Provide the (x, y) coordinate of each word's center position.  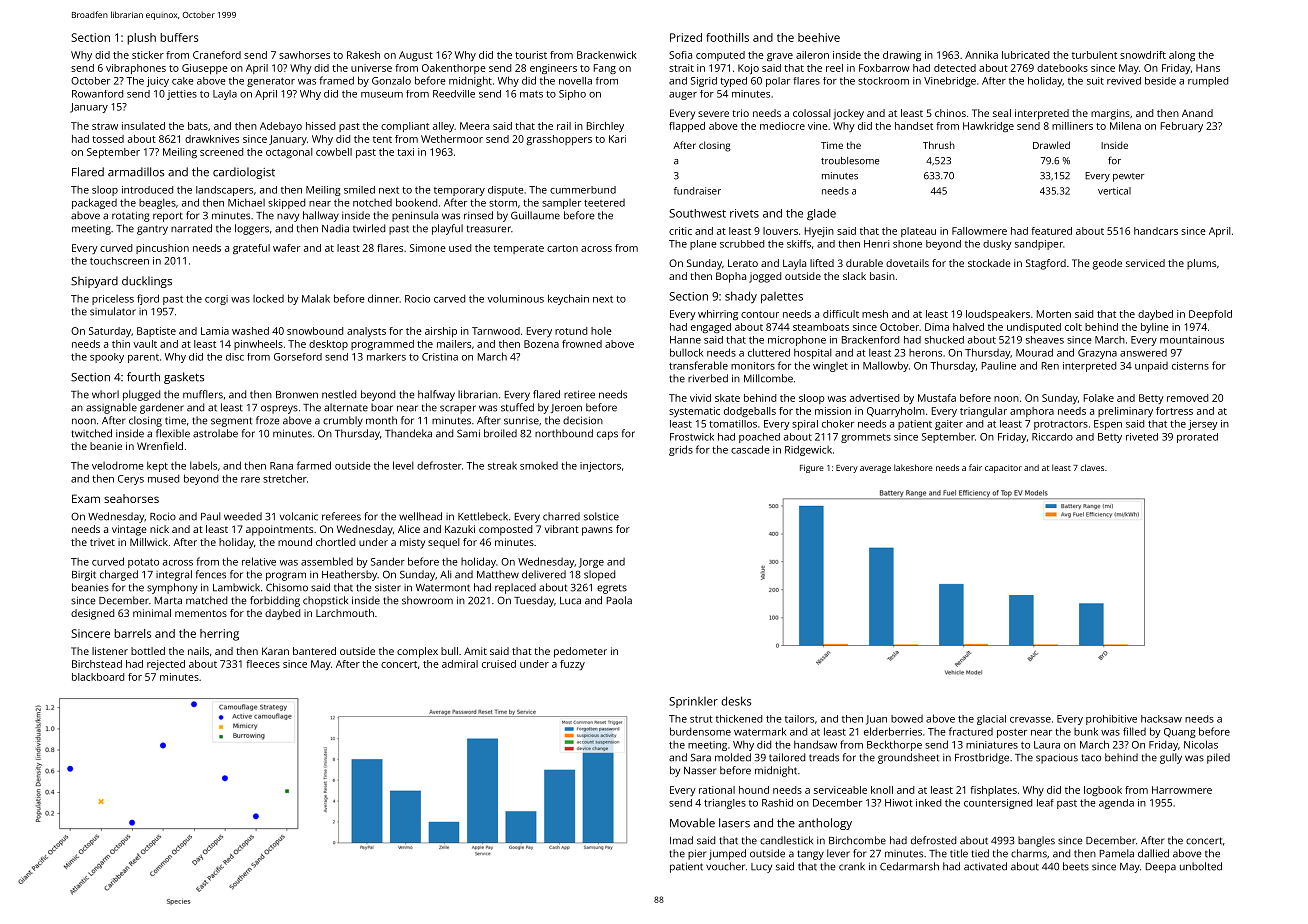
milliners (1072, 126)
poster (1012, 733)
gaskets (184, 378)
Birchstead (97, 664)
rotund (571, 331)
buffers (179, 37)
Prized (686, 37)
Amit (475, 651)
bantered (314, 651)
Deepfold (1210, 315)
